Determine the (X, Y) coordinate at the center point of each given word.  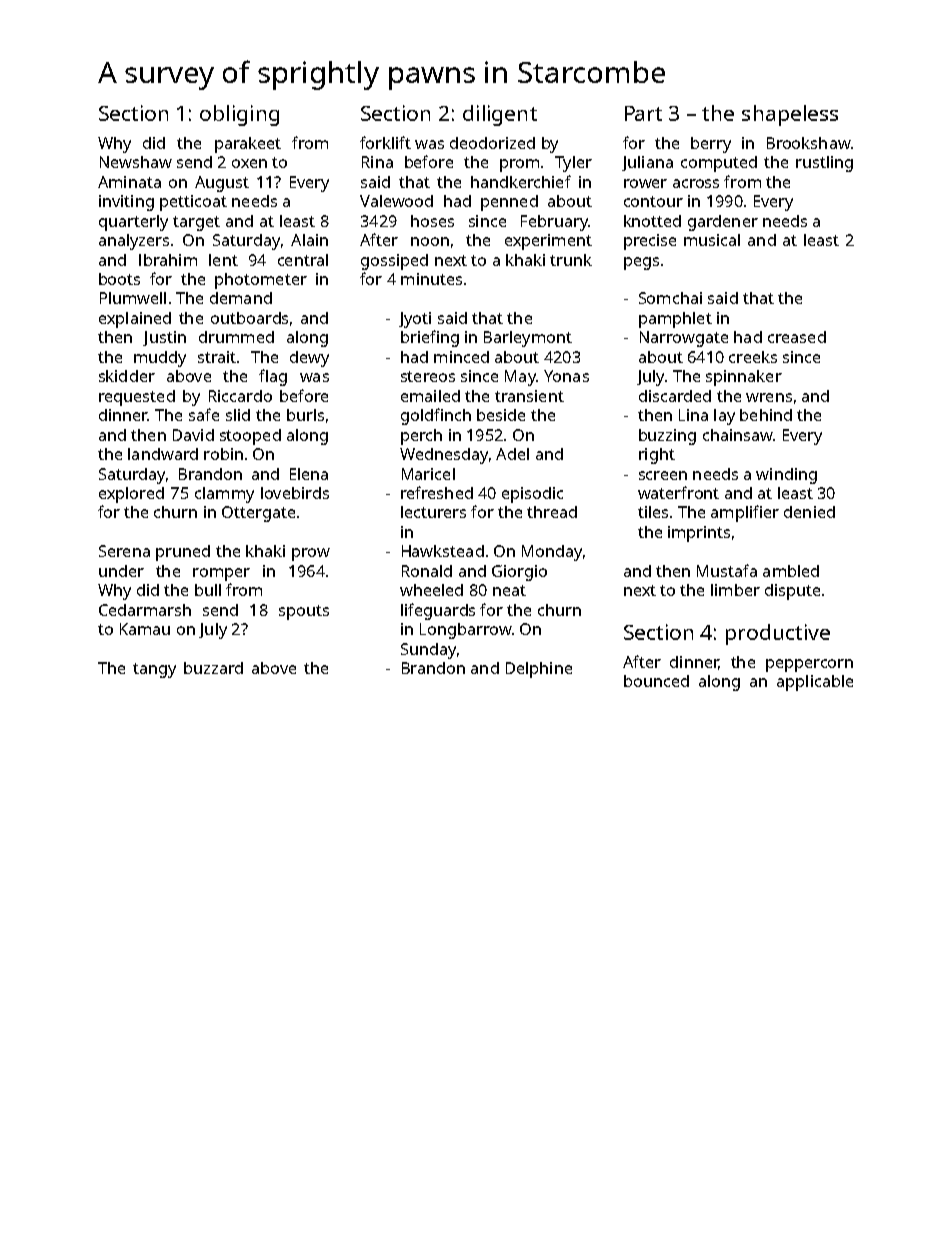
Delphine (539, 670)
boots (119, 279)
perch (421, 437)
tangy (154, 670)
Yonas (566, 376)
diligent (500, 115)
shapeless (790, 115)
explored (131, 495)
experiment (548, 242)
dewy (309, 359)
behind (766, 415)
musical (712, 240)
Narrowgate (684, 339)
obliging (239, 115)
